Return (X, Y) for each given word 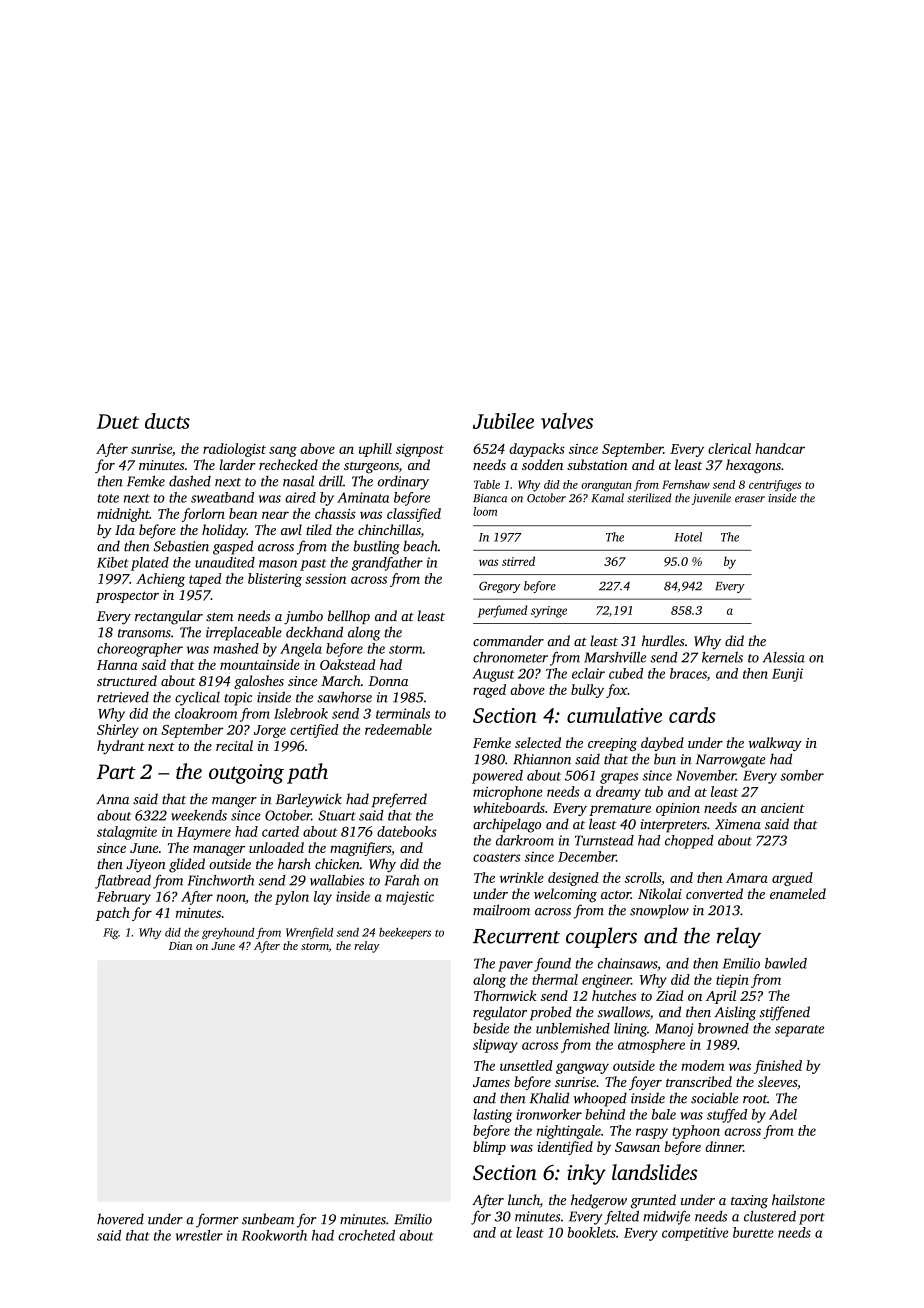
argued (792, 879)
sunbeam (268, 1219)
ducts (167, 421)
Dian (180, 946)
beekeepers (405, 933)
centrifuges (775, 486)
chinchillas (389, 529)
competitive (695, 1234)
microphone (508, 793)
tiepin (732, 981)
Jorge (270, 731)
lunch (524, 1201)
